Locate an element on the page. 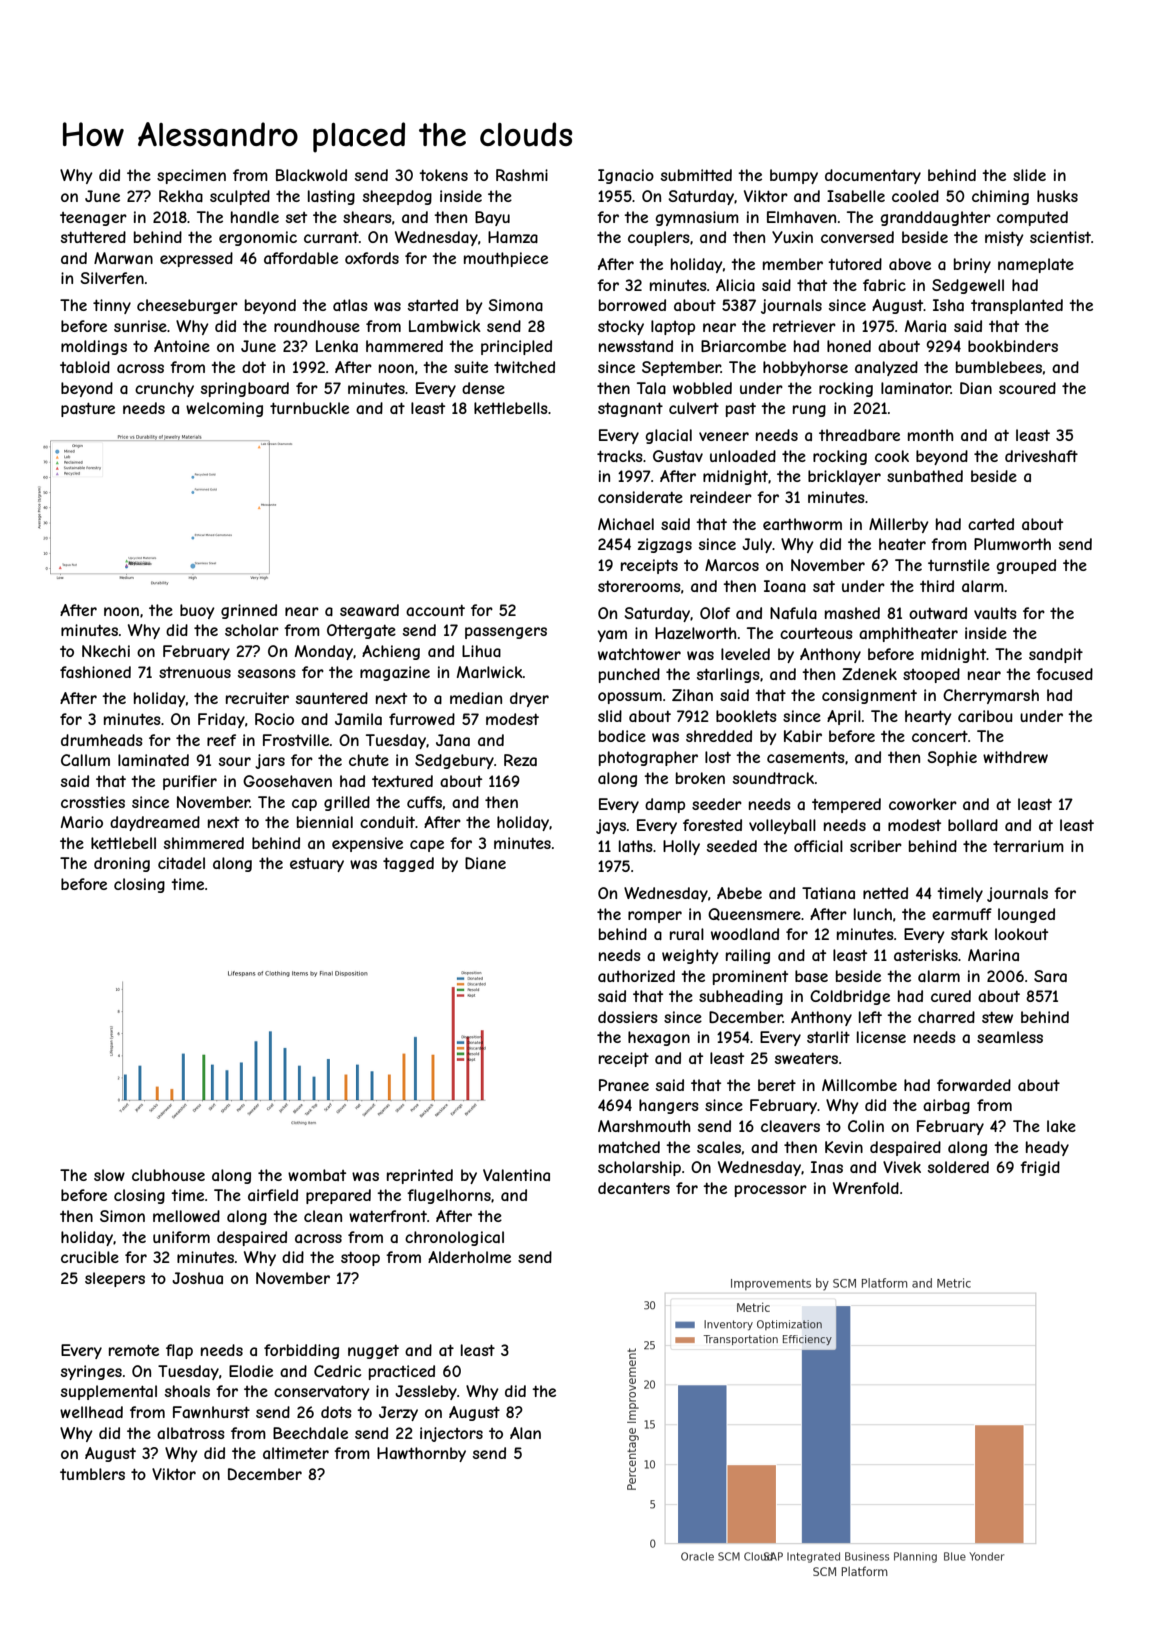 This page has width=1156, height=1635. teenager is located at coordinates (93, 219).
